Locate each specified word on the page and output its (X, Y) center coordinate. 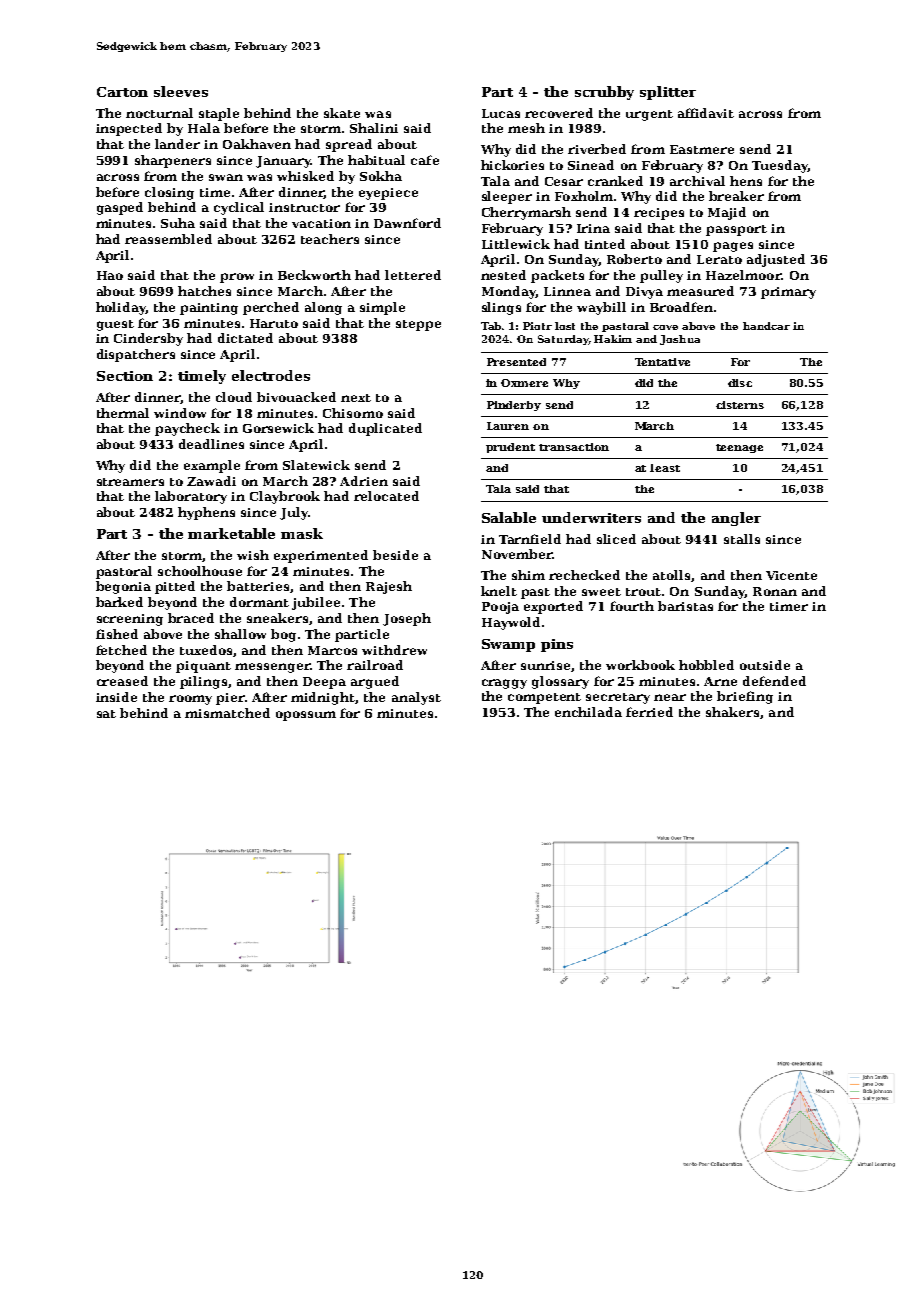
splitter (668, 93)
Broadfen (681, 307)
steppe (418, 325)
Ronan (775, 591)
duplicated (385, 429)
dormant (259, 602)
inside (116, 697)
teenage (739, 448)
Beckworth (314, 275)
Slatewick (316, 465)
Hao (110, 275)
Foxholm (584, 196)
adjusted (776, 260)
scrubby (604, 93)
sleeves (181, 91)
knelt (499, 591)
